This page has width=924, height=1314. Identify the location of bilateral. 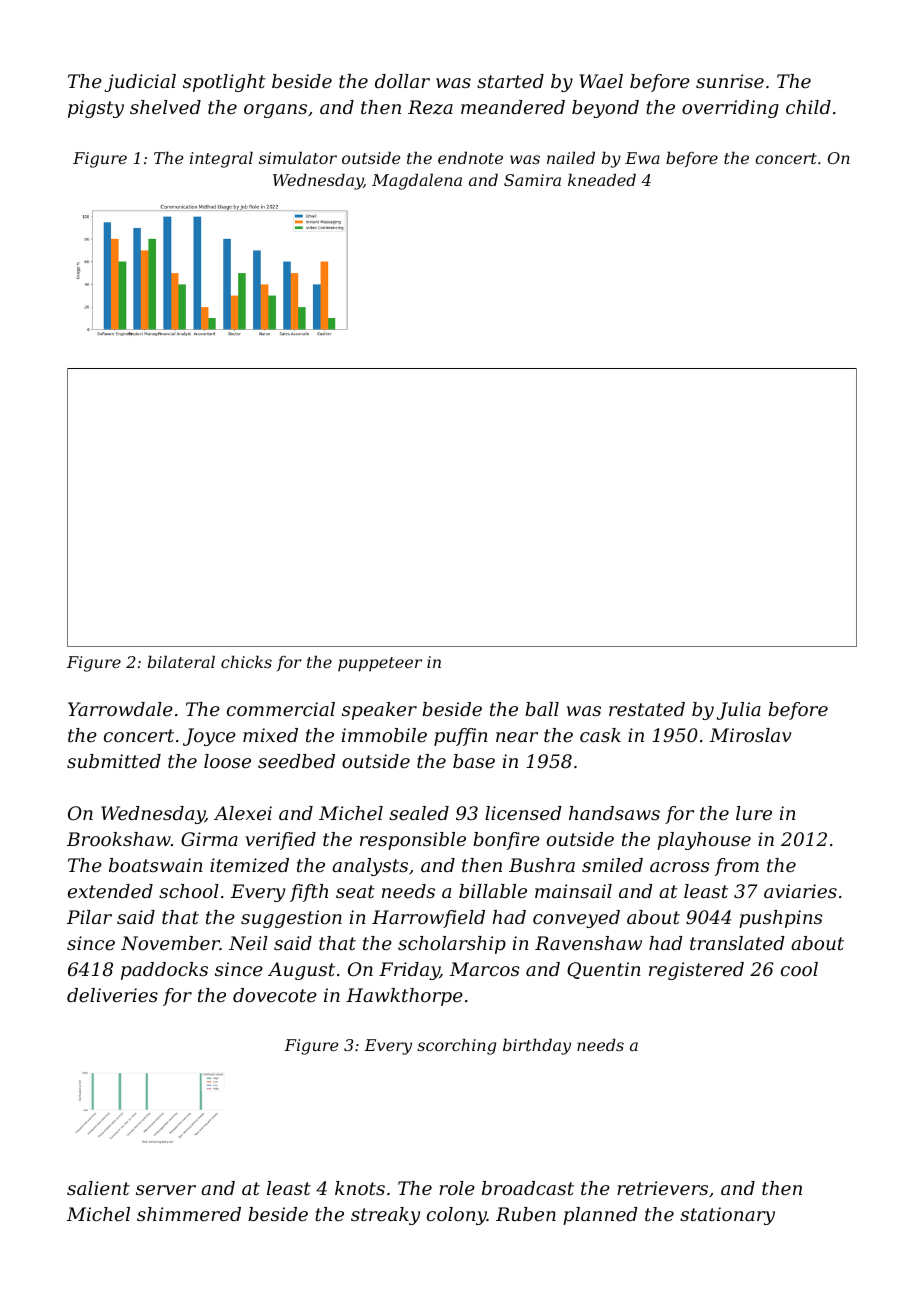
(181, 661).
